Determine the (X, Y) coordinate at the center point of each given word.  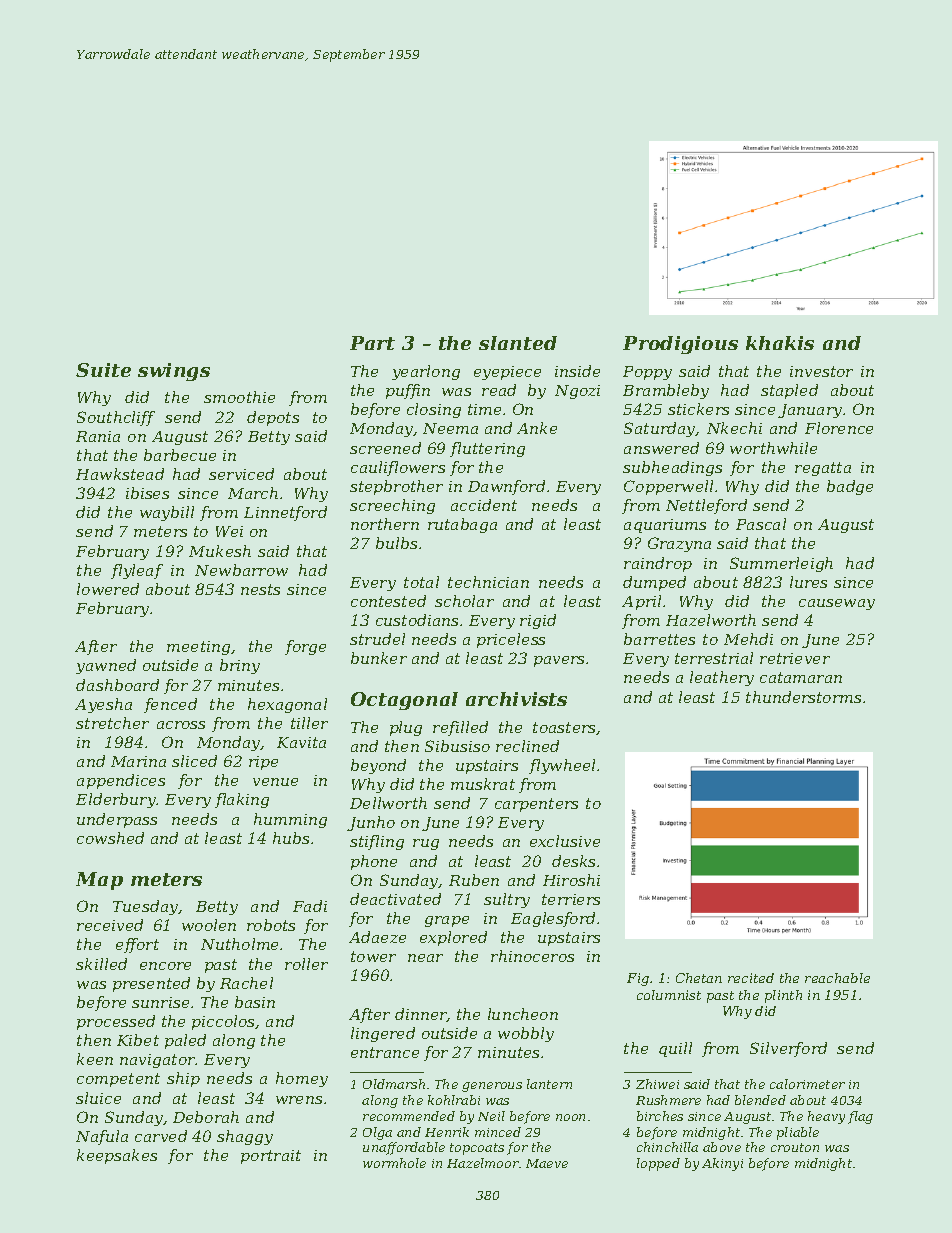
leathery (722, 678)
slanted (518, 343)
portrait (271, 1157)
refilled (460, 728)
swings (174, 372)
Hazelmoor (483, 1163)
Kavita (301, 742)
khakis (780, 343)
